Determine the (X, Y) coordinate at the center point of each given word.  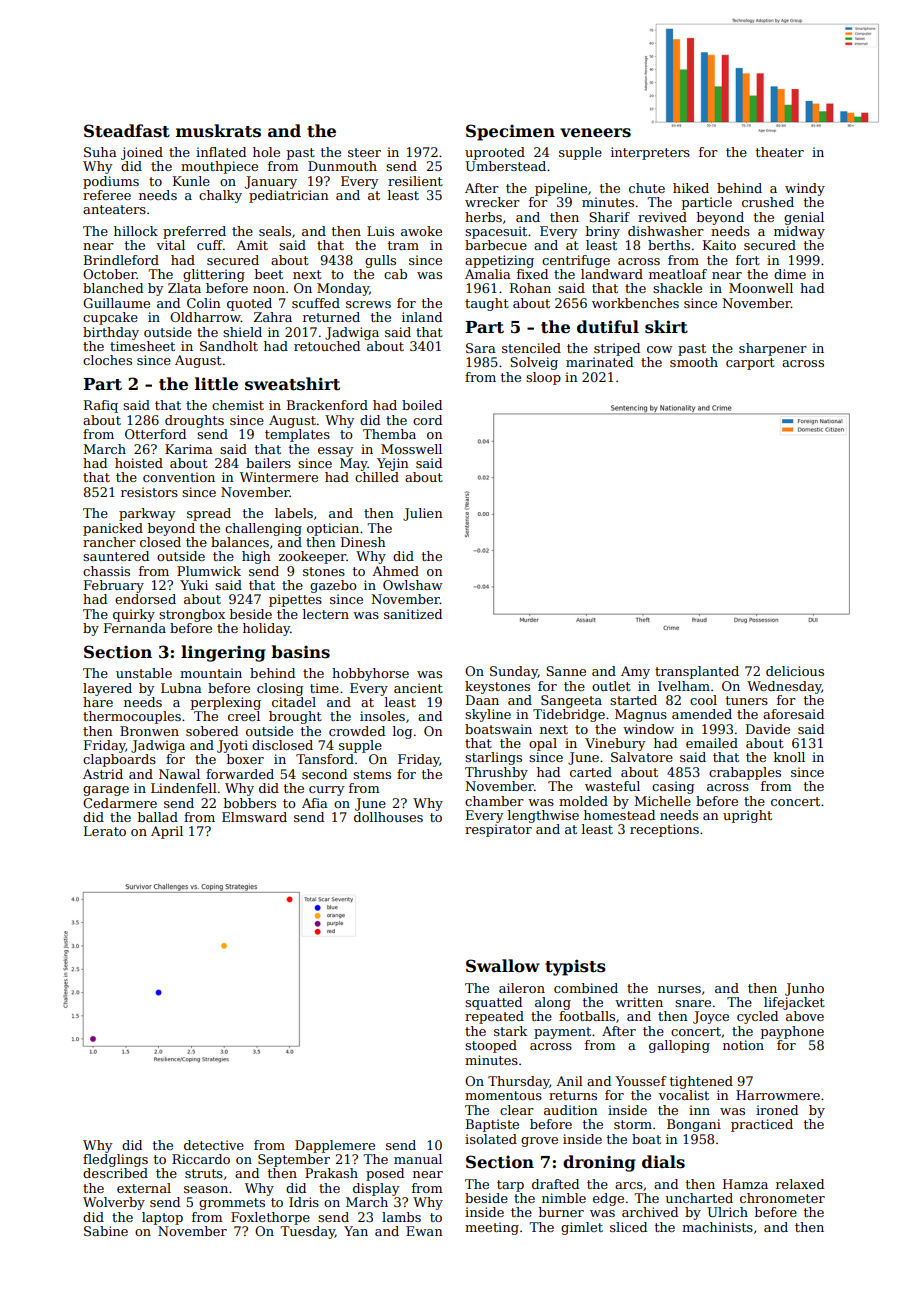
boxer (245, 759)
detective (214, 1145)
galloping (679, 1046)
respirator (498, 830)
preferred (194, 232)
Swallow (503, 966)
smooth (694, 362)
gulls (380, 261)
